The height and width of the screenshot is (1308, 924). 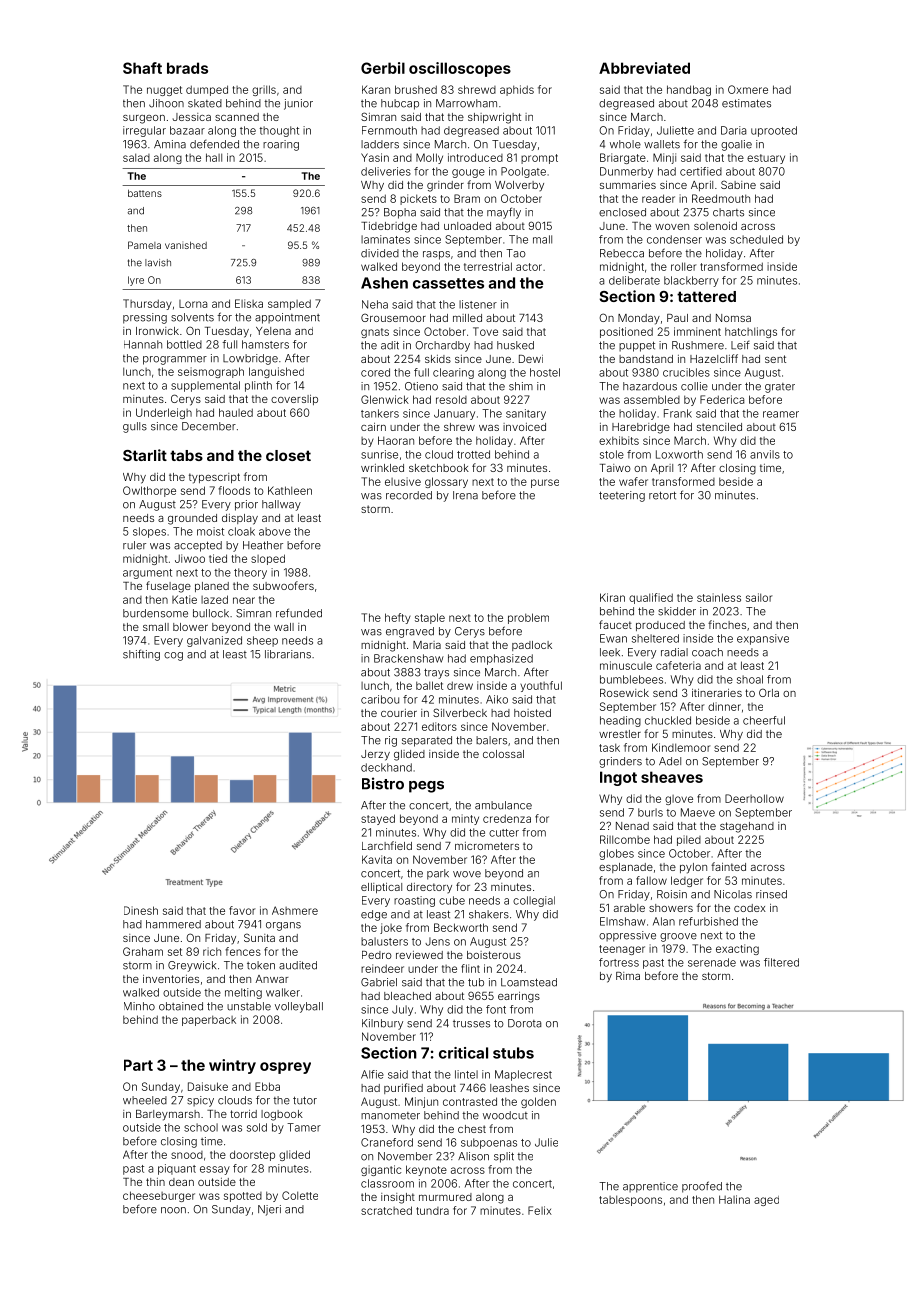 What do you see at coordinates (461, 927) in the screenshot?
I see `Beckworth` at bounding box center [461, 927].
